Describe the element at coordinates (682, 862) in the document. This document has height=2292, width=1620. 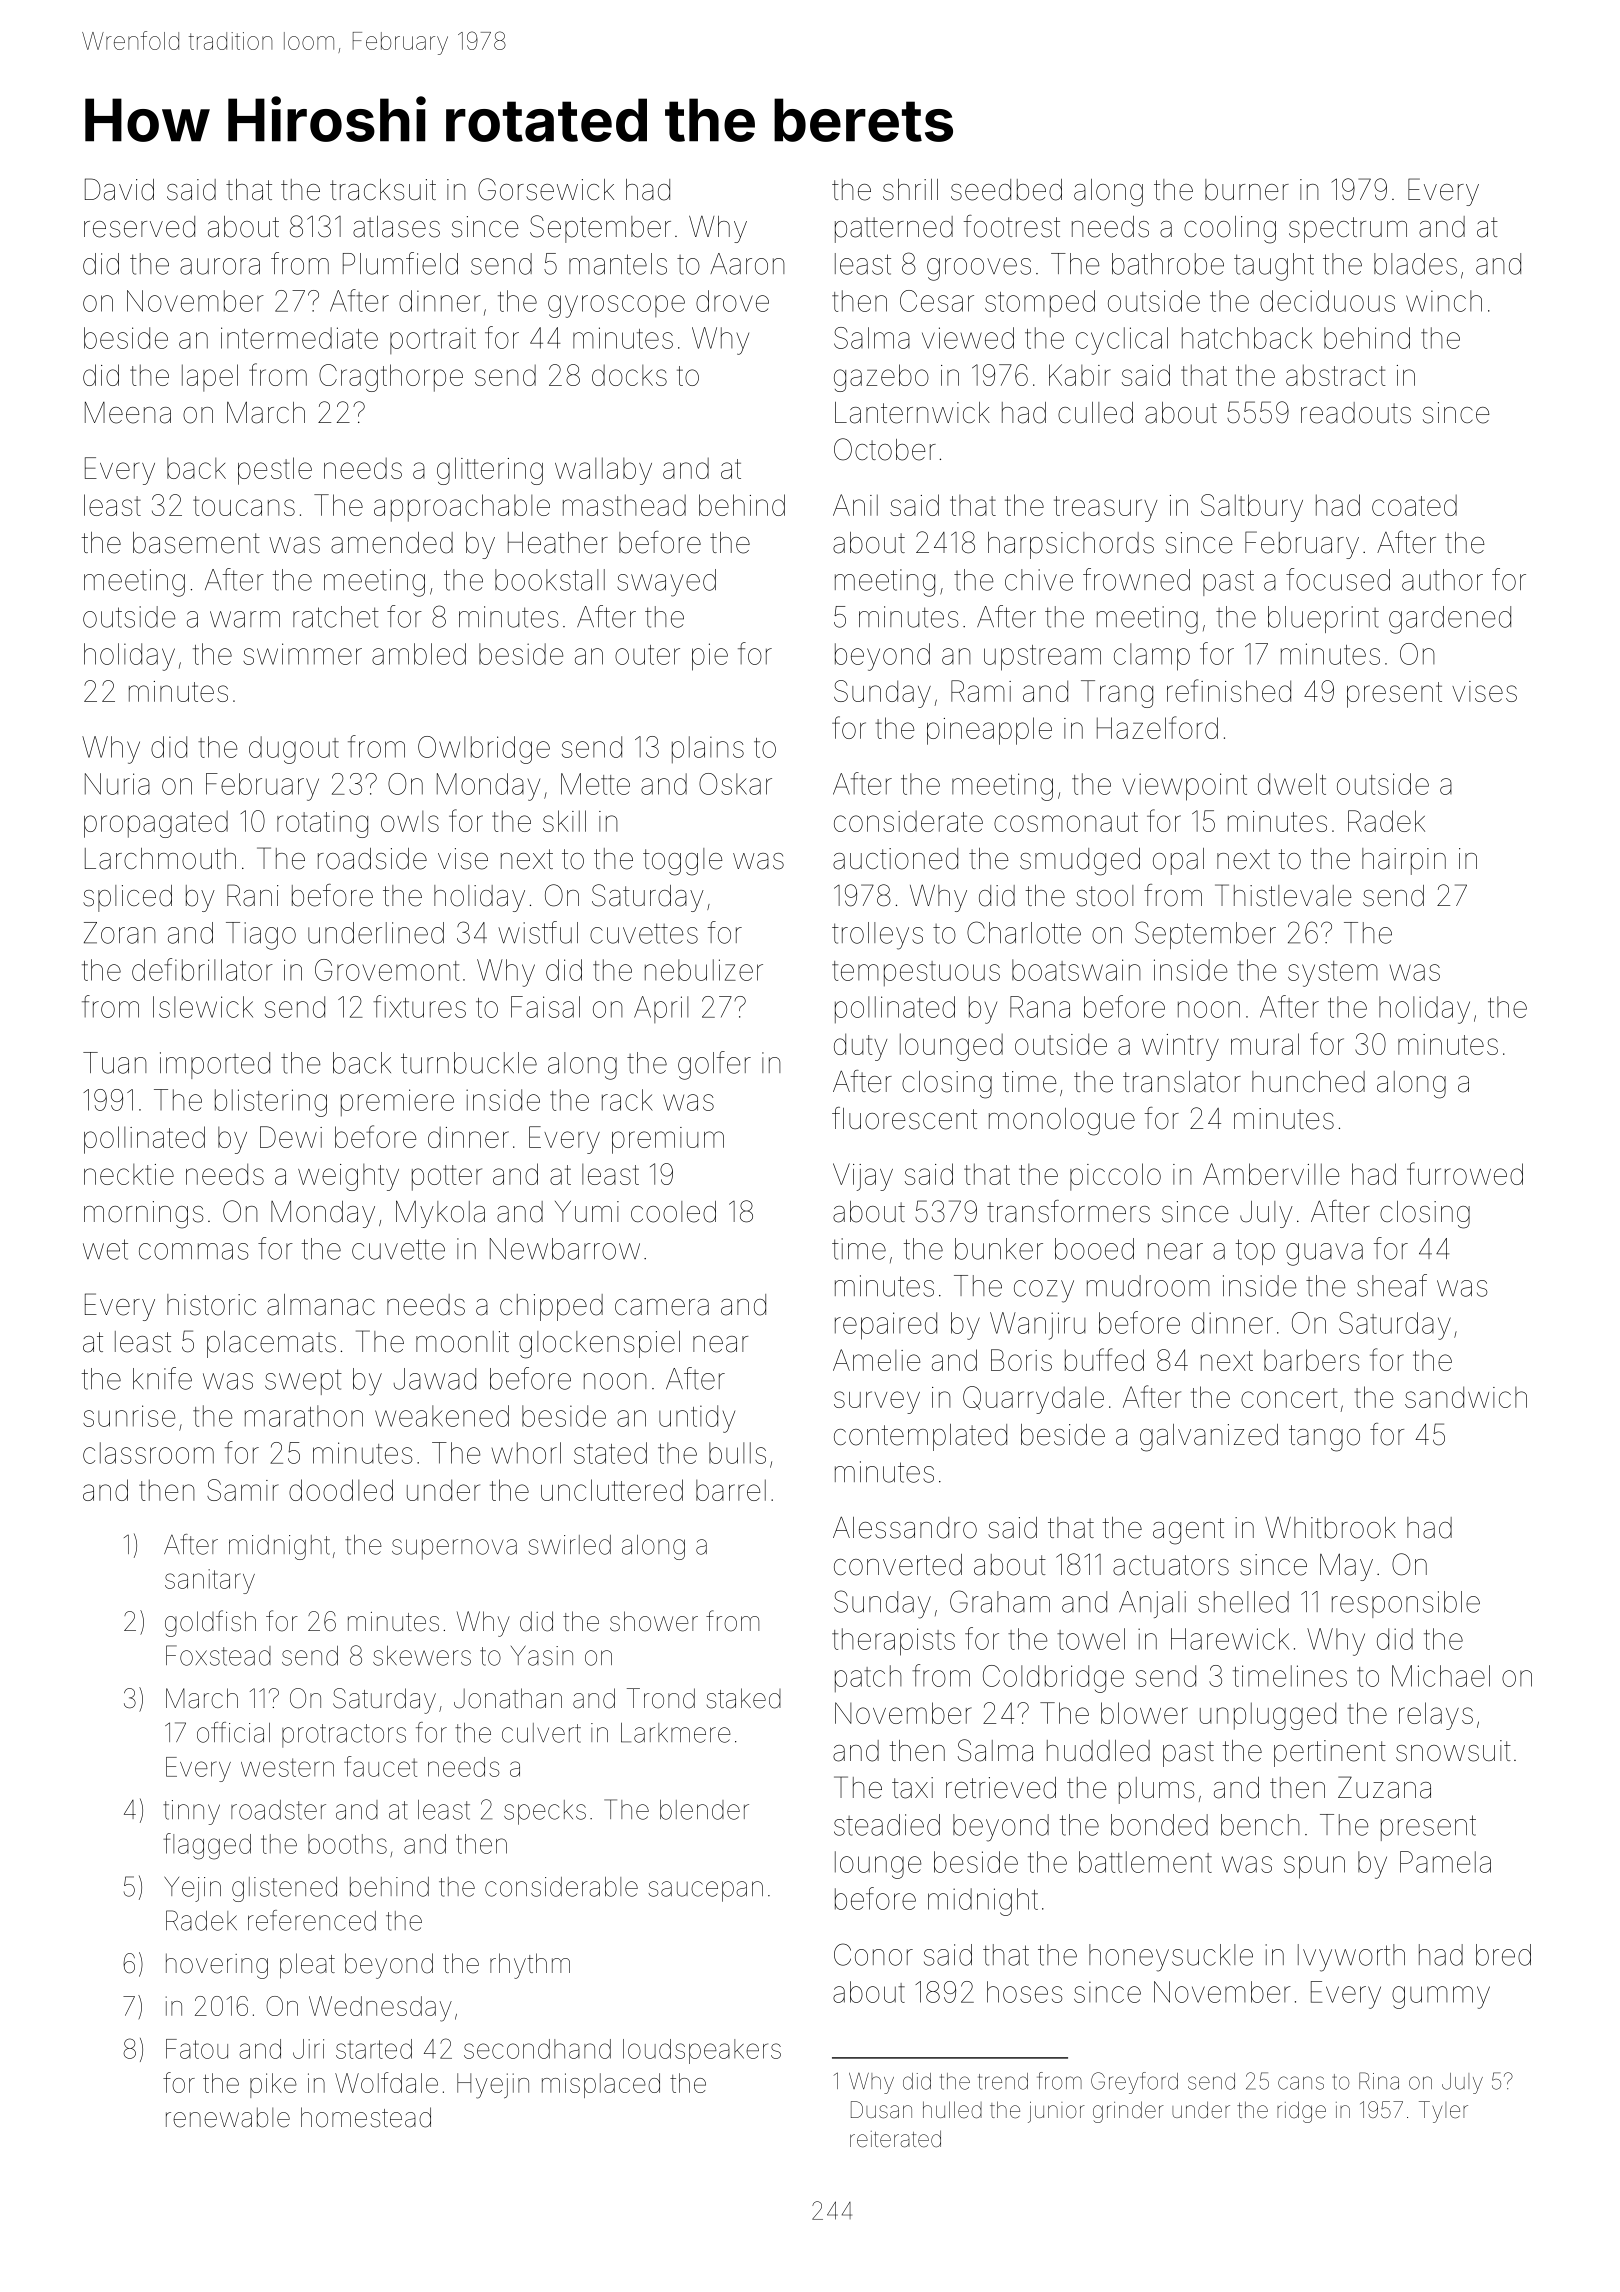
I see `toggle` at that location.
